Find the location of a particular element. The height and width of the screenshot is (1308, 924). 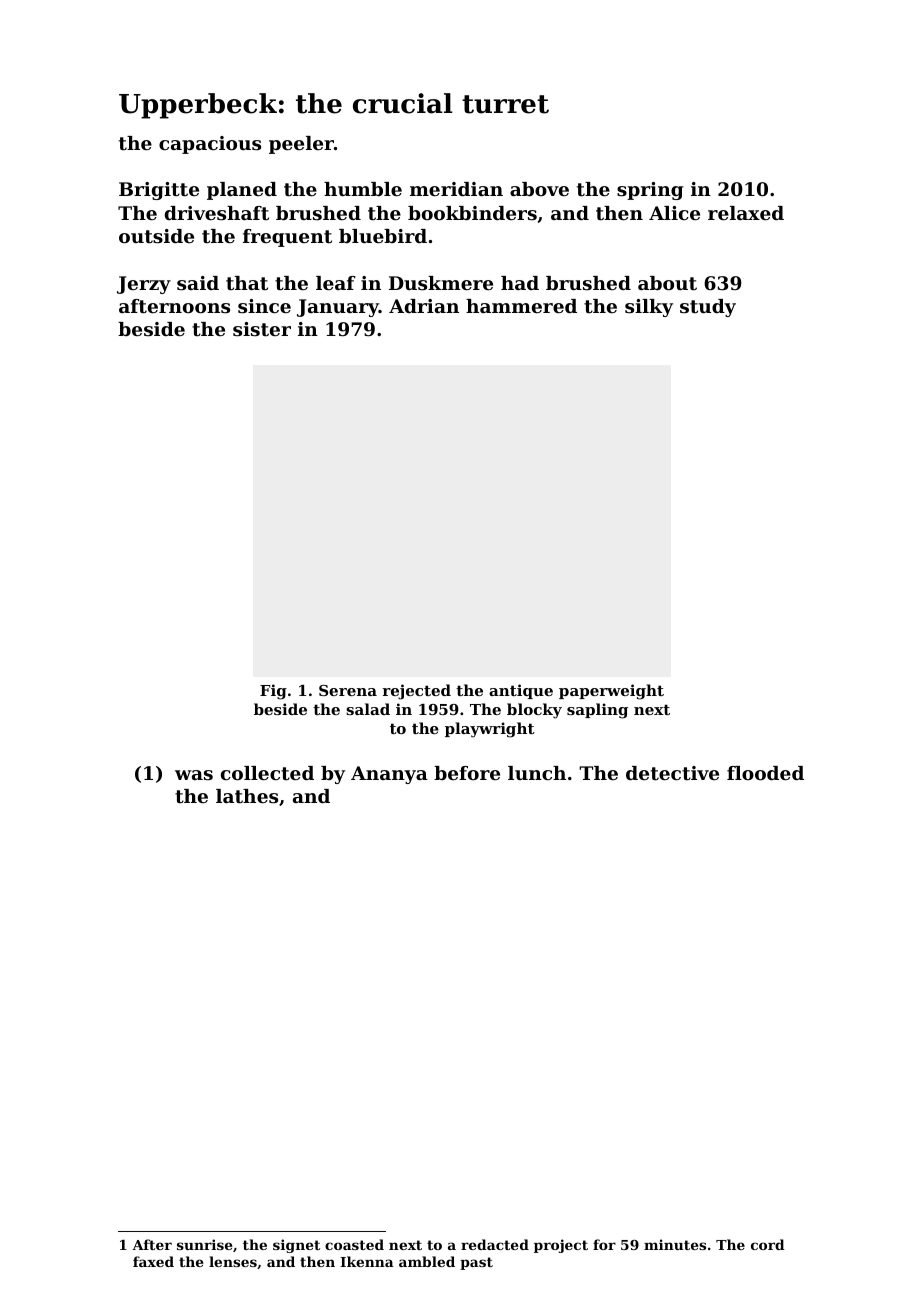

signet is located at coordinates (296, 1246).
